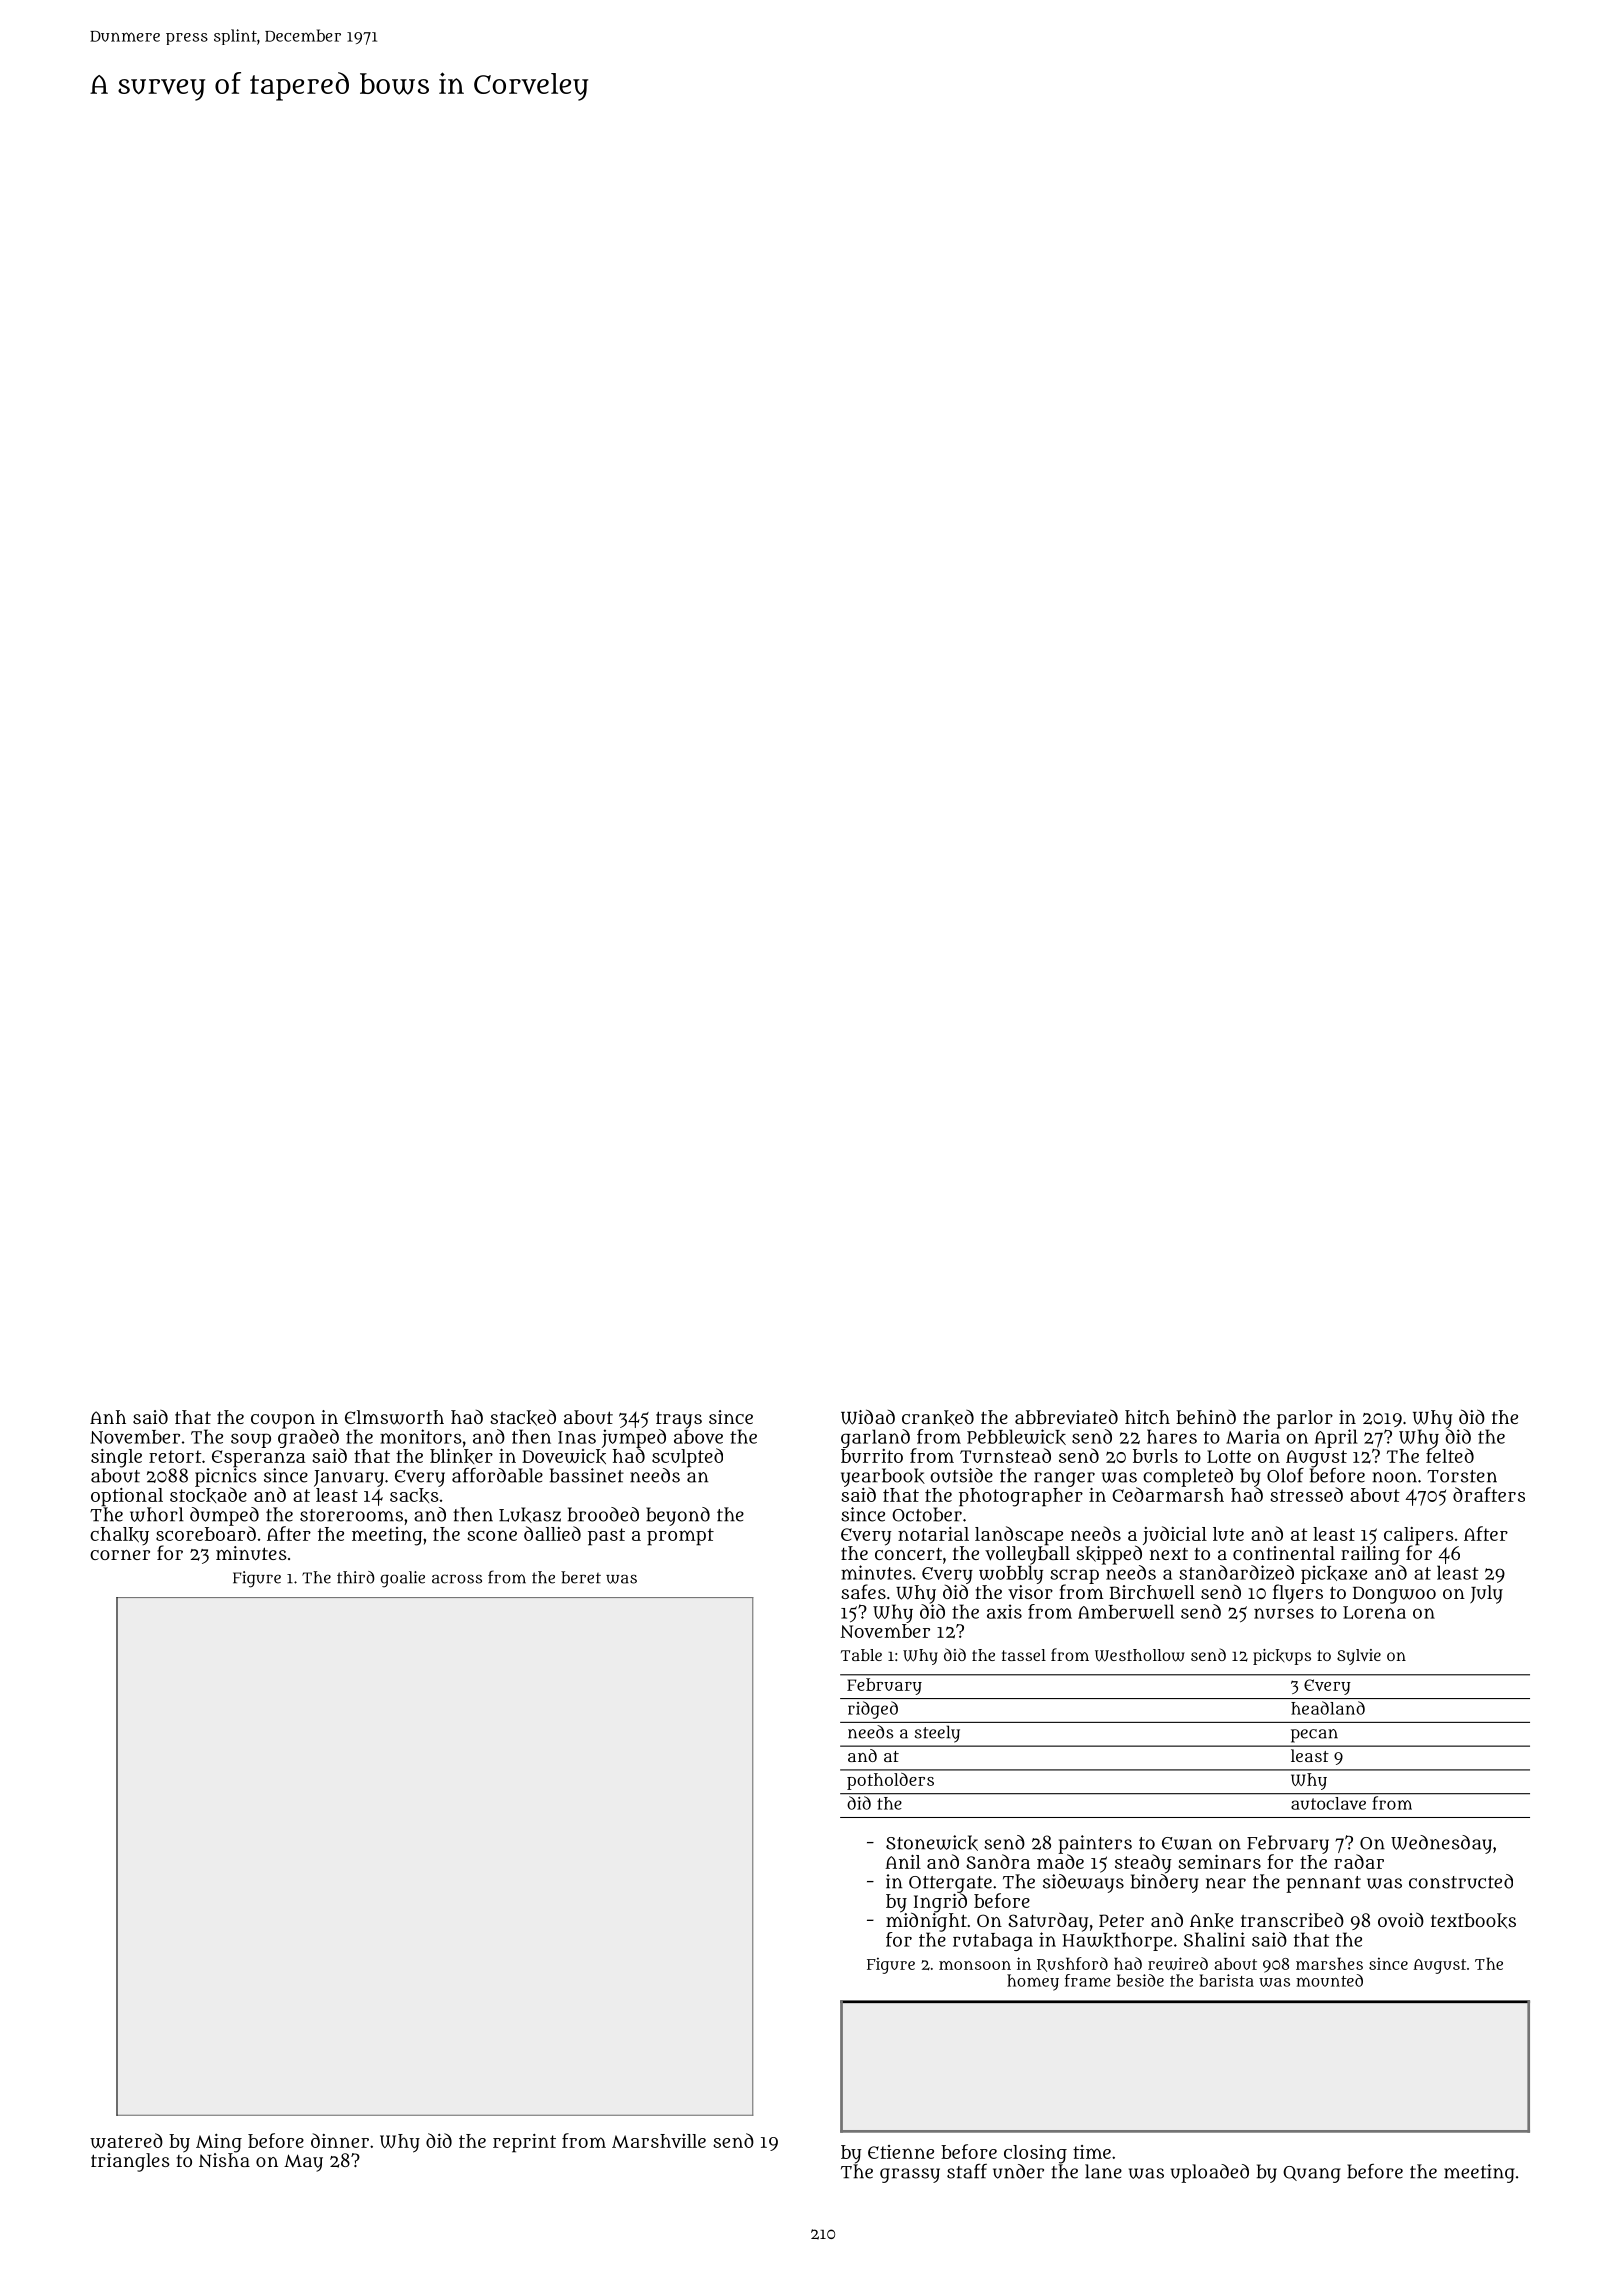 The height and width of the screenshot is (2292, 1620). What do you see at coordinates (581, 1577) in the screenshot?
I see `beret` at bounding box center [581, 1577].
